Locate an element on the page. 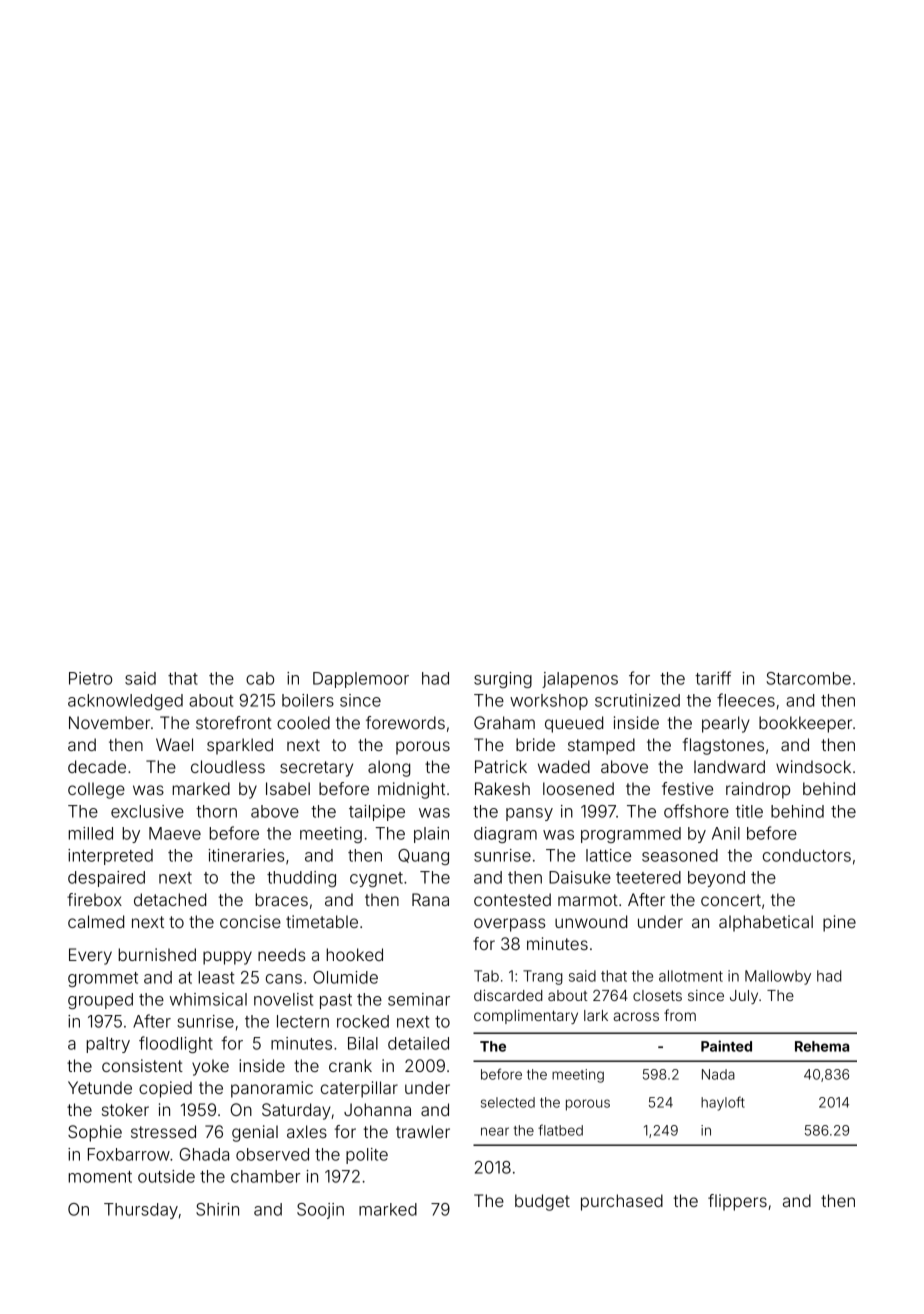 The image size is (924, 1314). Rehema is located at coordinates (822, 1046).
